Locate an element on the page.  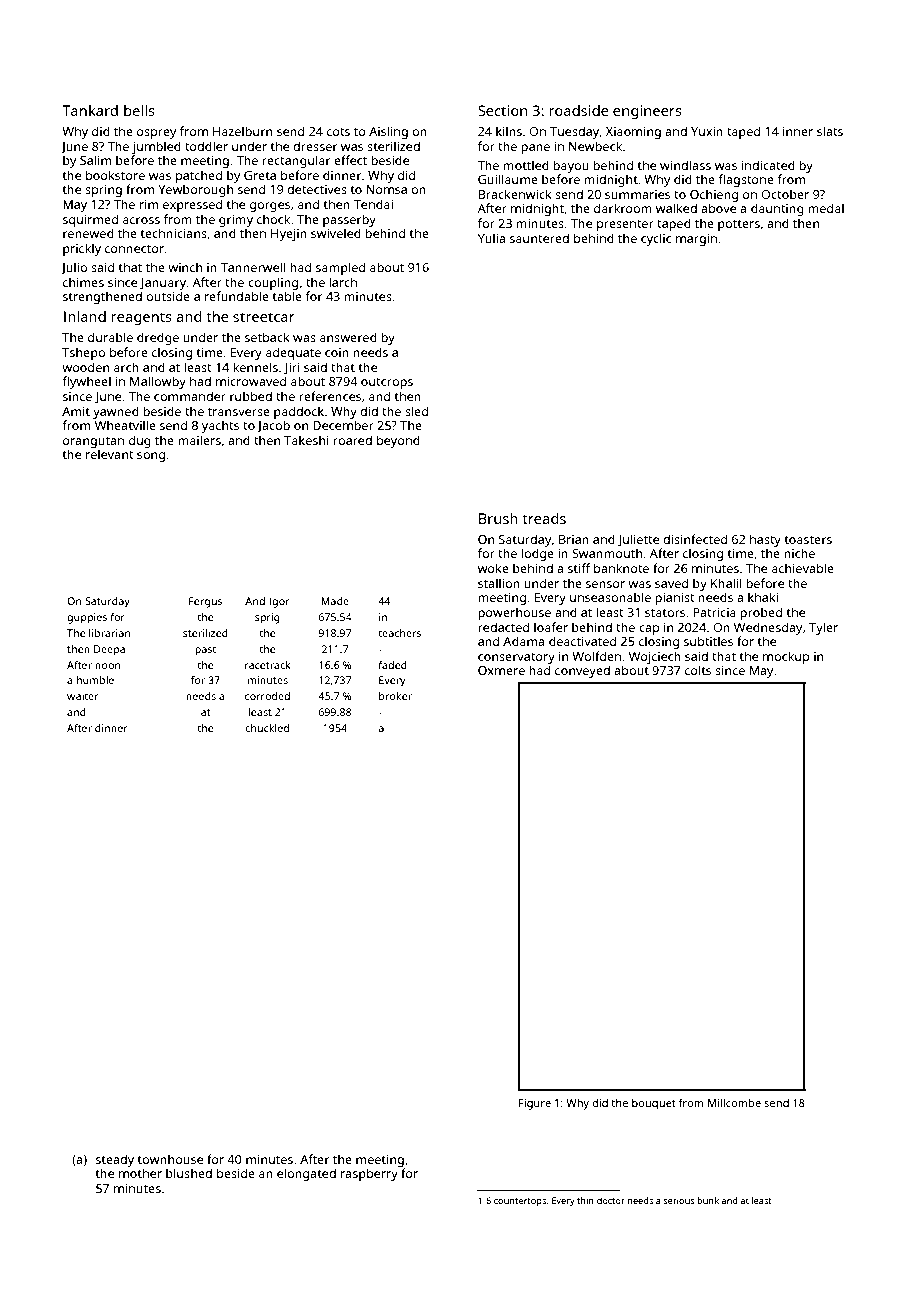
engineers is located at coordinates (647, 112).
